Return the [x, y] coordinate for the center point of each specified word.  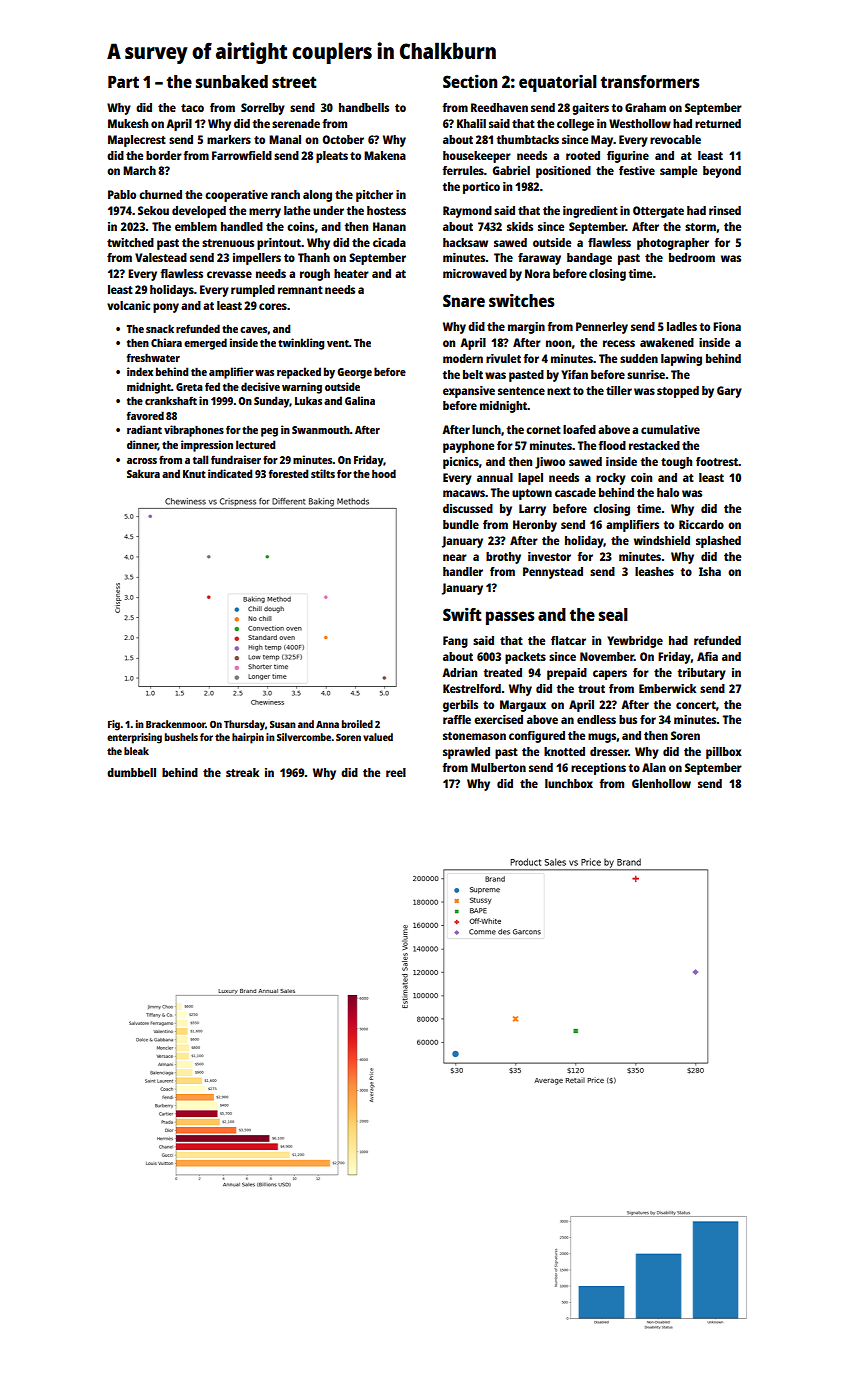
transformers [650, 81]
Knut [194, 474]
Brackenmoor [176, 724]
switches [522, 300]
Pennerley [602, 328]
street [294, 82]
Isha [710, 571]
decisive [260, 386]
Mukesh [128, 123]
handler [463, 571]
